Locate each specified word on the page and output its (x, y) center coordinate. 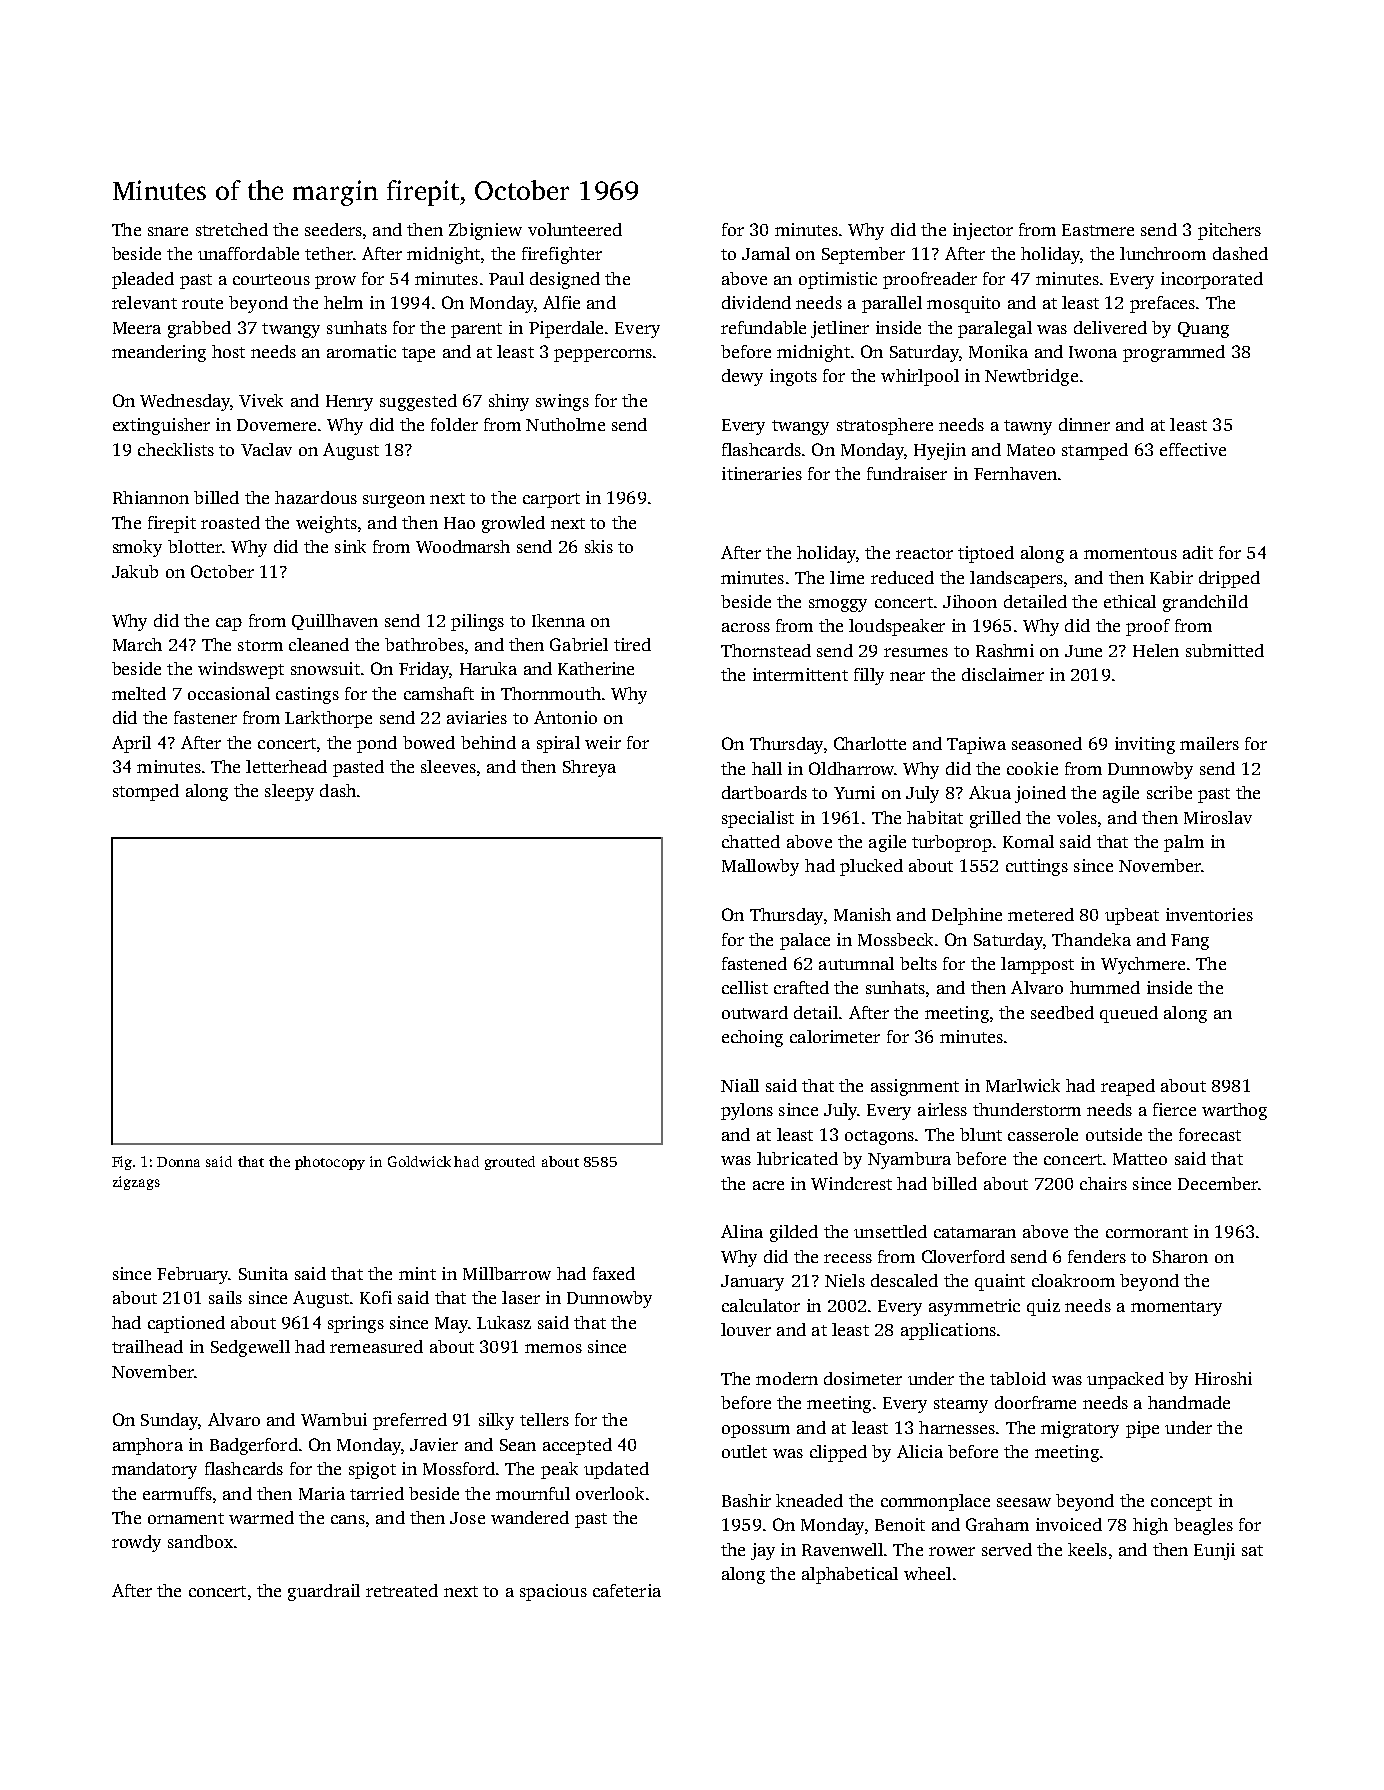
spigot (372, 1470)
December (1218, 1183)
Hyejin (940, 451)
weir (603, 742)
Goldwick (419, 1161)
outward (755, 1012)
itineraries (762, 473)
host (228, 351)
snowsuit (325, 668)
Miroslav (1218, 817)
